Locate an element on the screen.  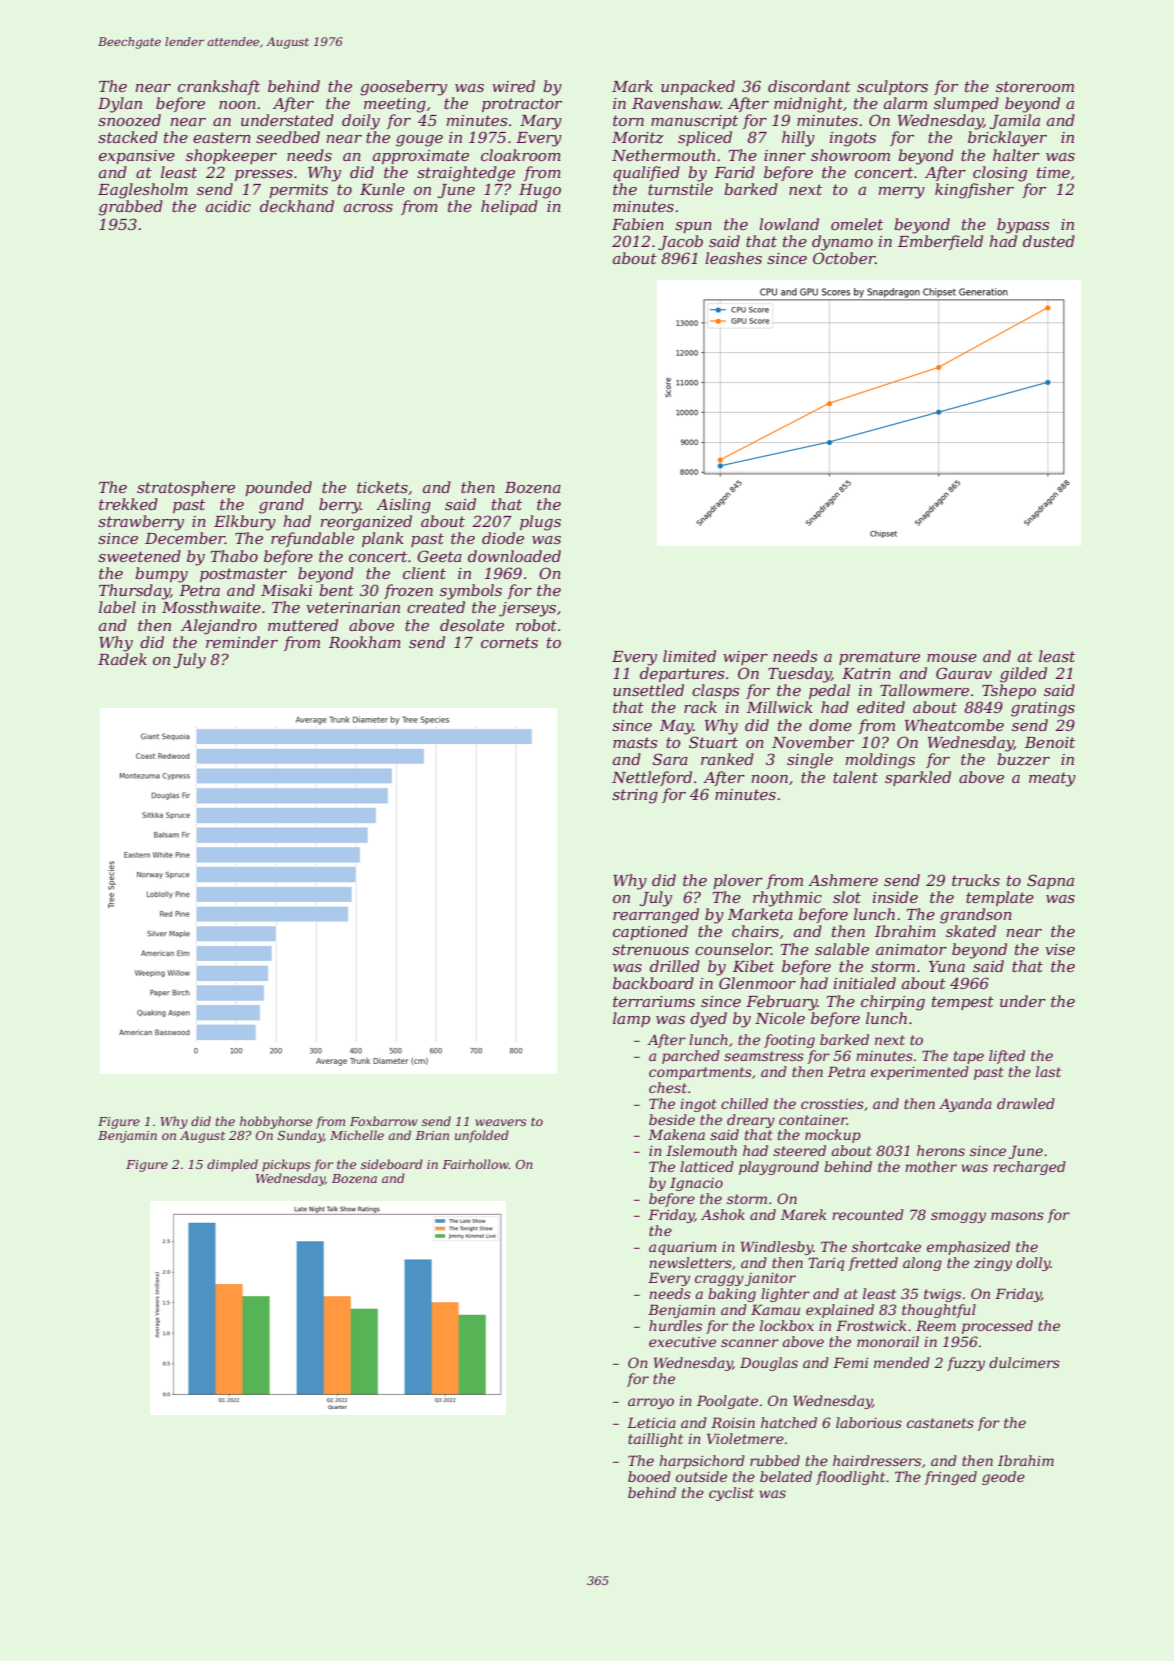
slumped is located at coordinates (966, 104).
